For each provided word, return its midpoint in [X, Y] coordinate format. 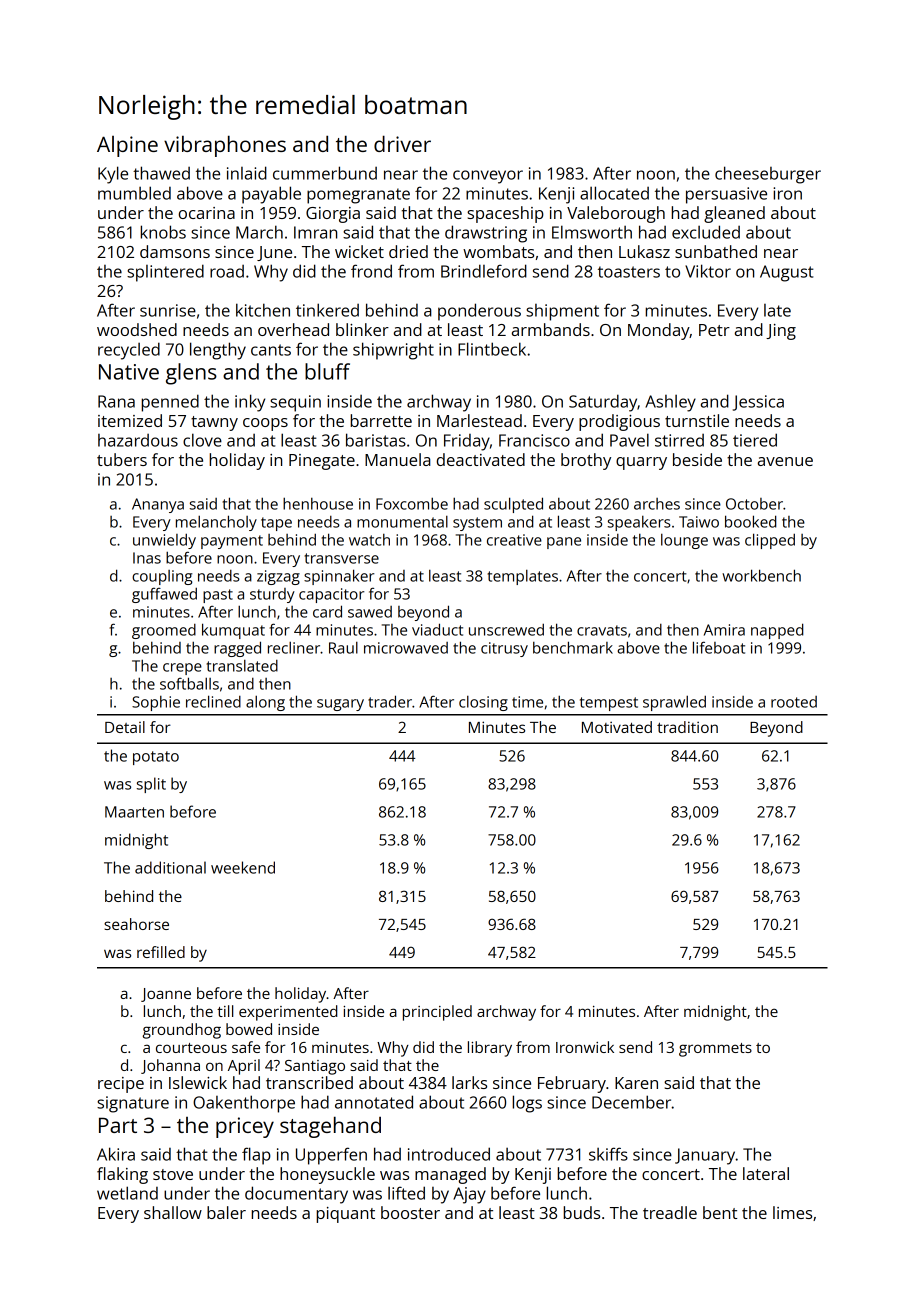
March [259, 232]
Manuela [398, 459]
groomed [164, 631]
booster [410, 1212]
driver [402, 143]
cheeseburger [768, 175]
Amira [724, 630]
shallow [173, 1212]
